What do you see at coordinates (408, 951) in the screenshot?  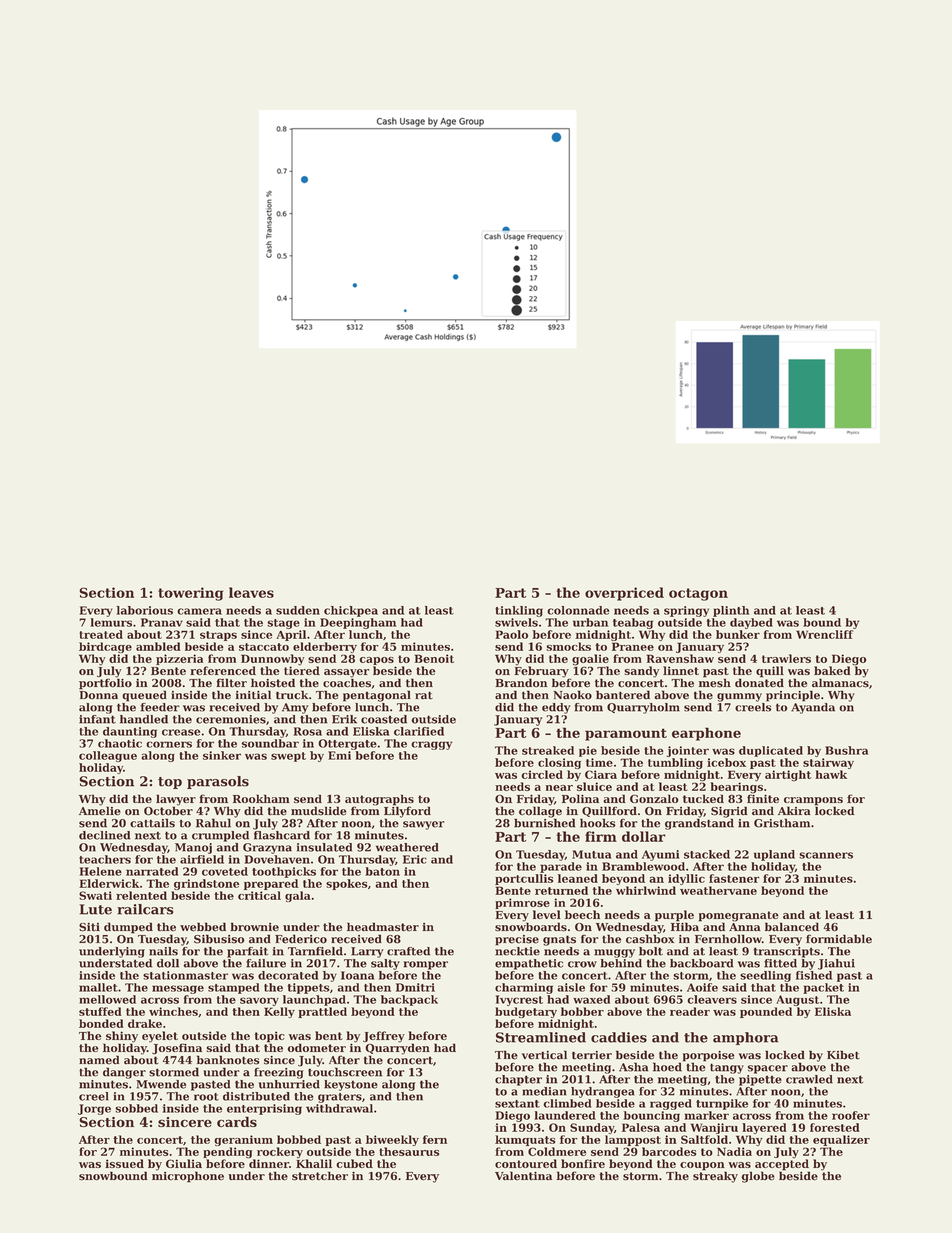 I see `crafted` at bounding box center [408, 951].
